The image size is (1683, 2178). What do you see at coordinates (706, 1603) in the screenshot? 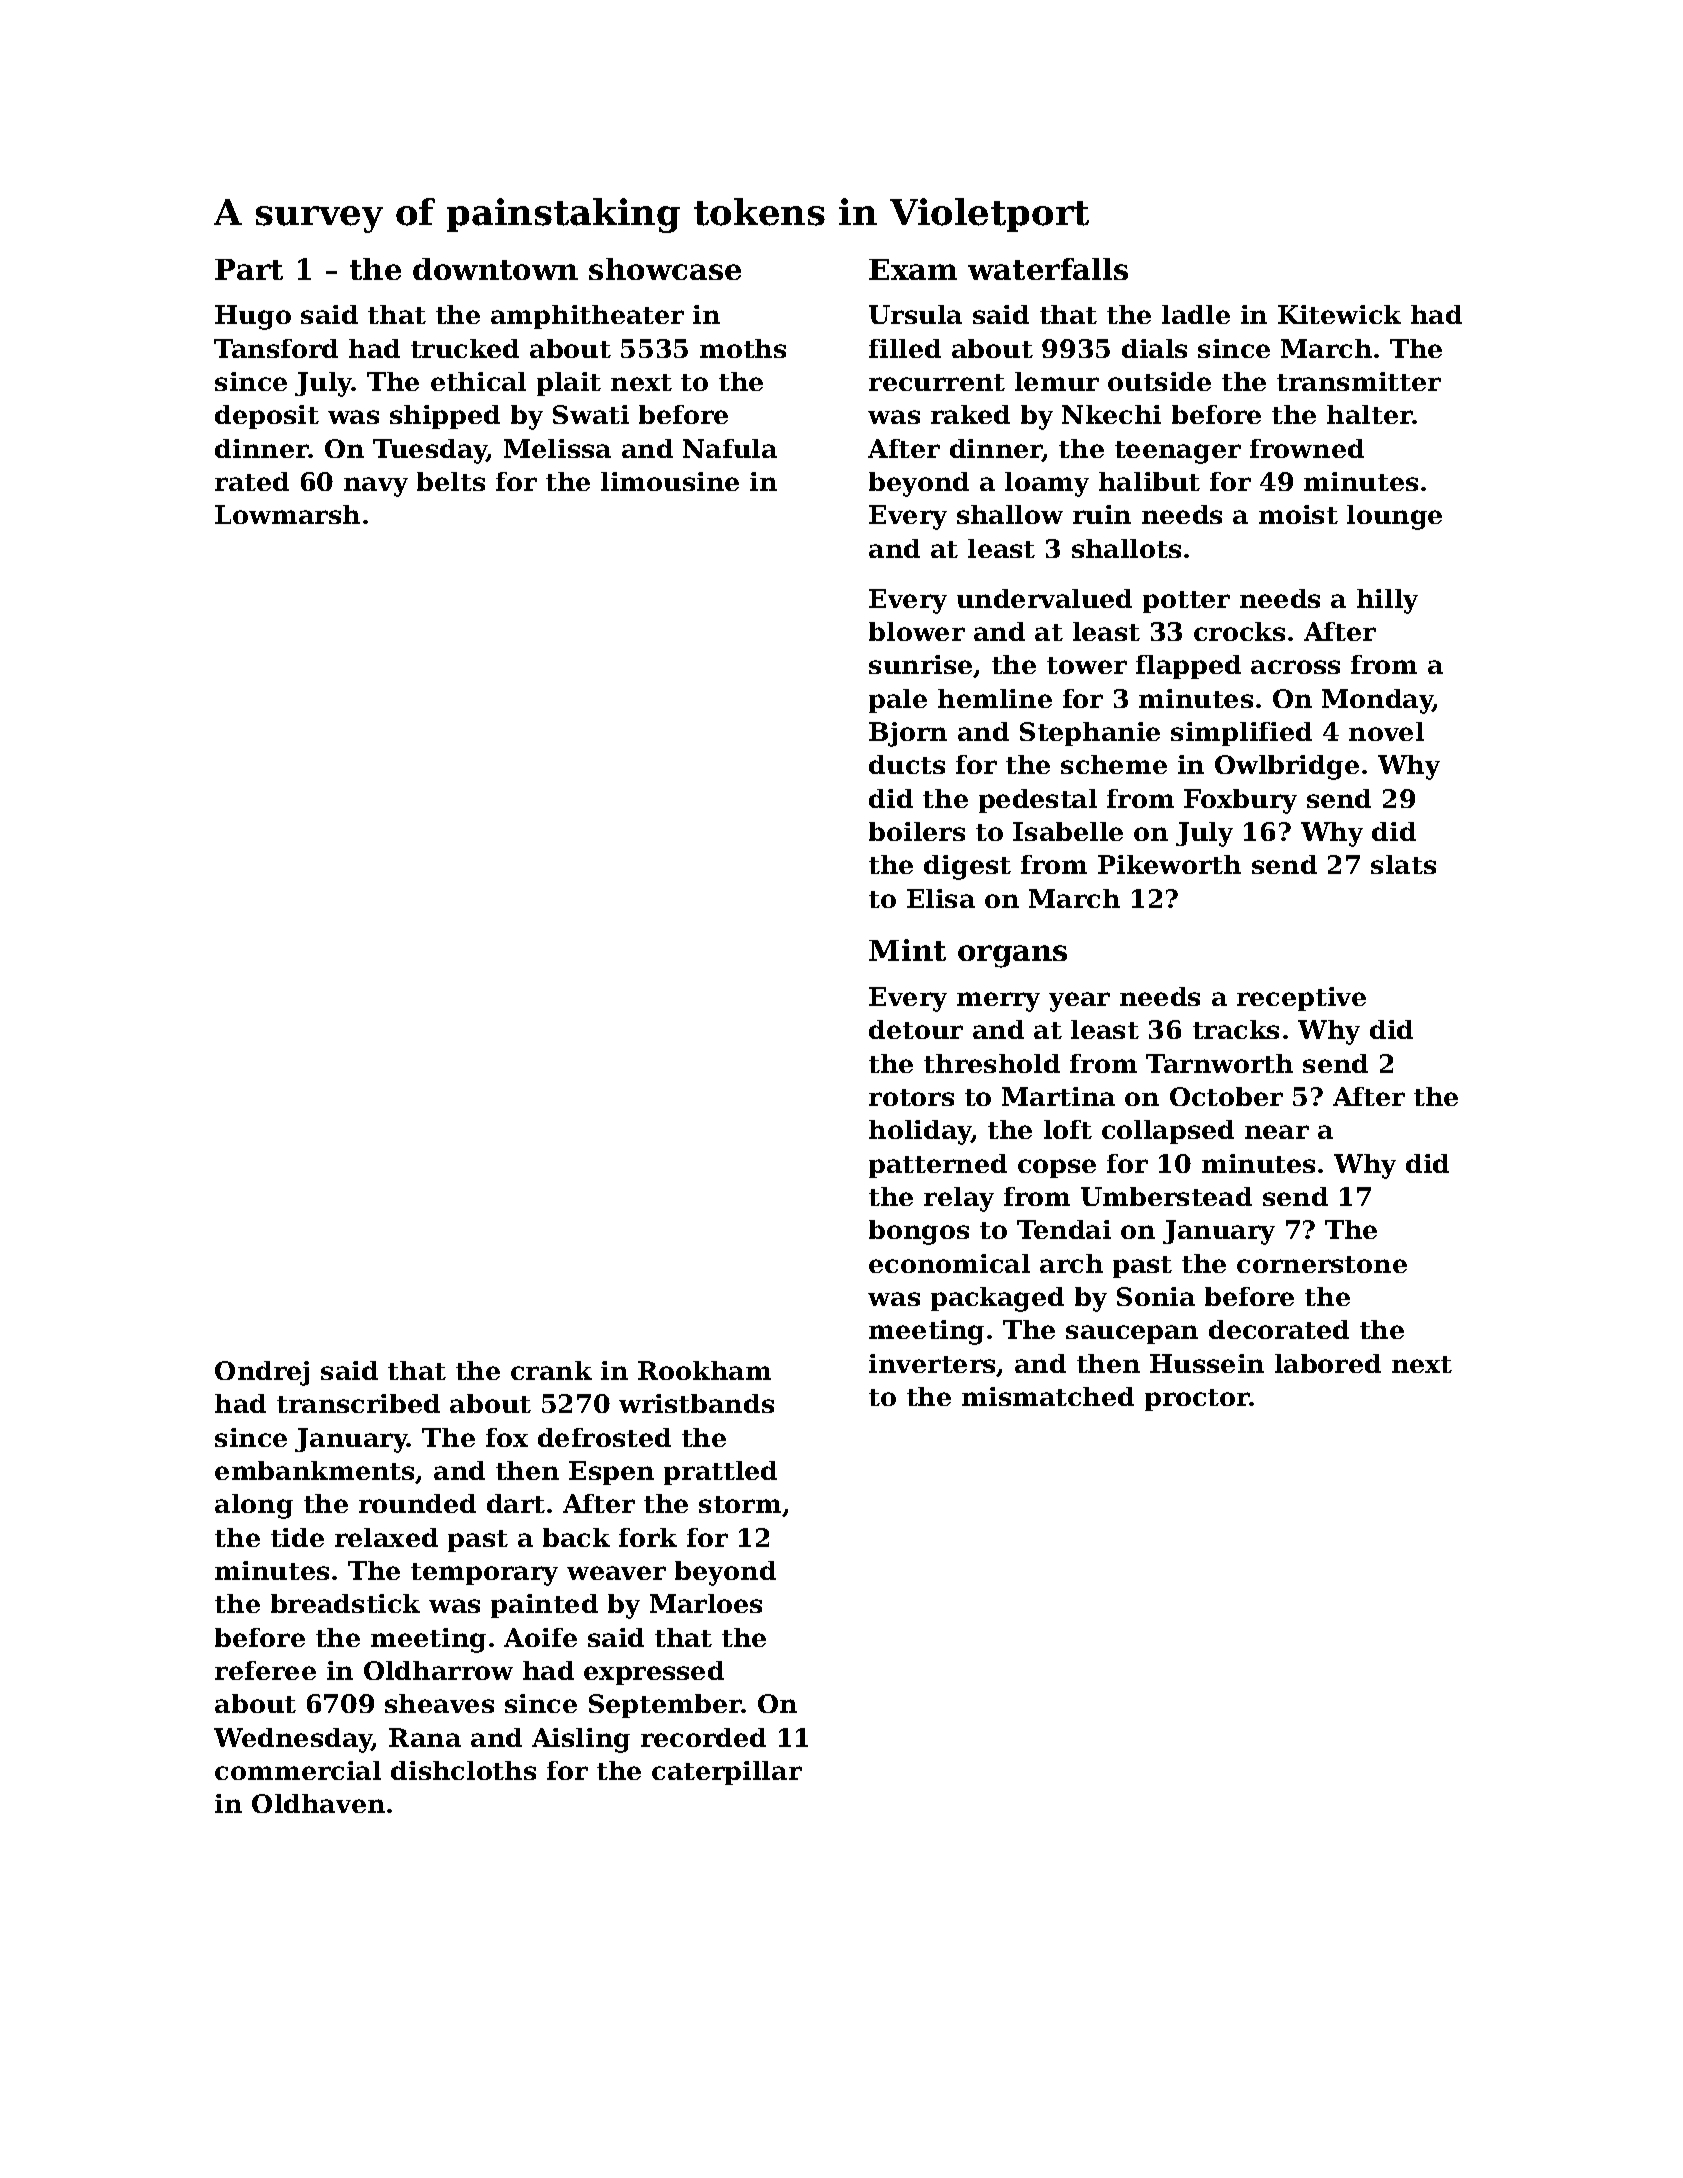
I see `Marloes` at bounding box center [706, 1603].
